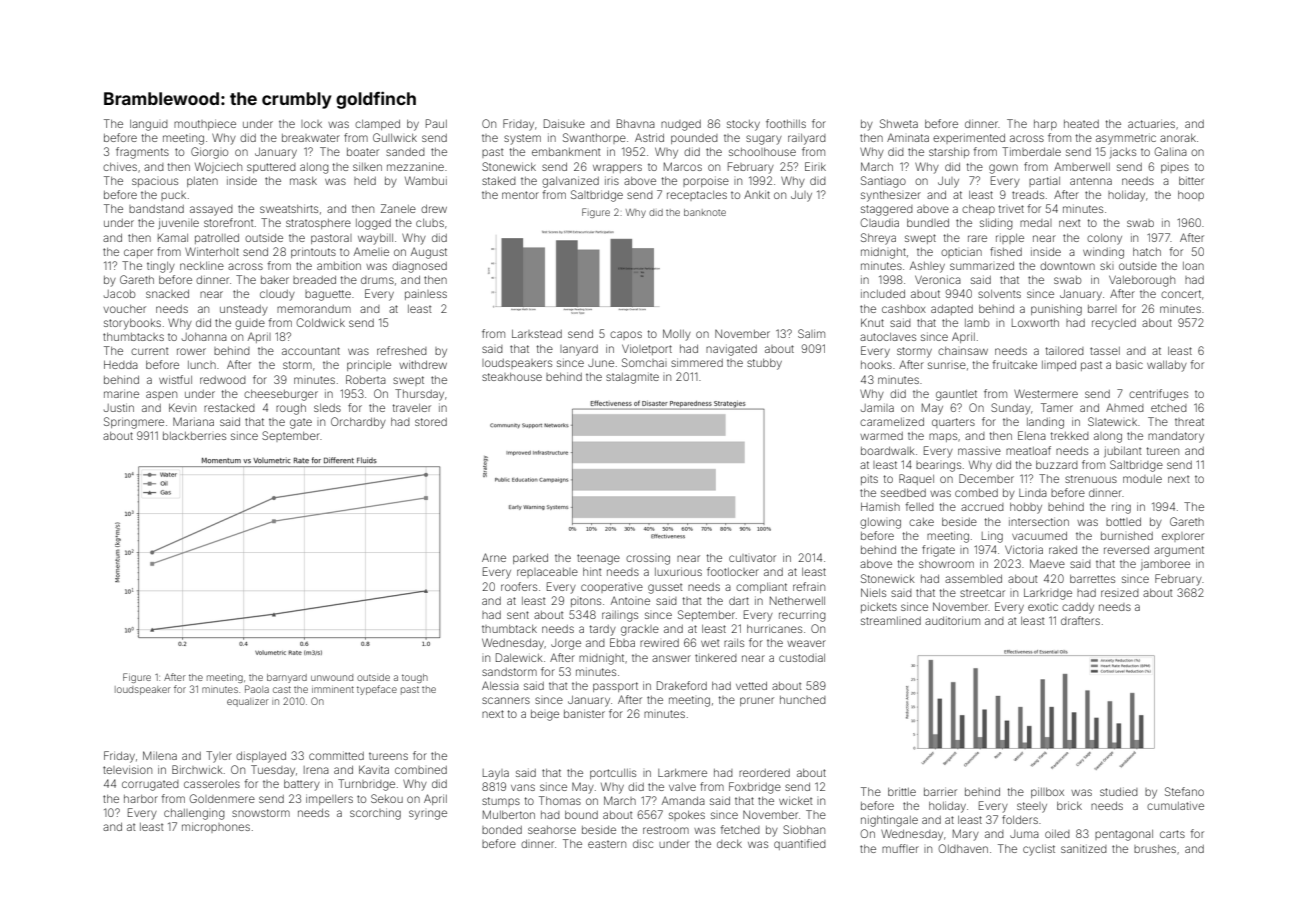 The height and width of the screenshot is (924, 1308). Describe the element at coordinates (581, 815) in the screenshot. I see `bound` at that location.
